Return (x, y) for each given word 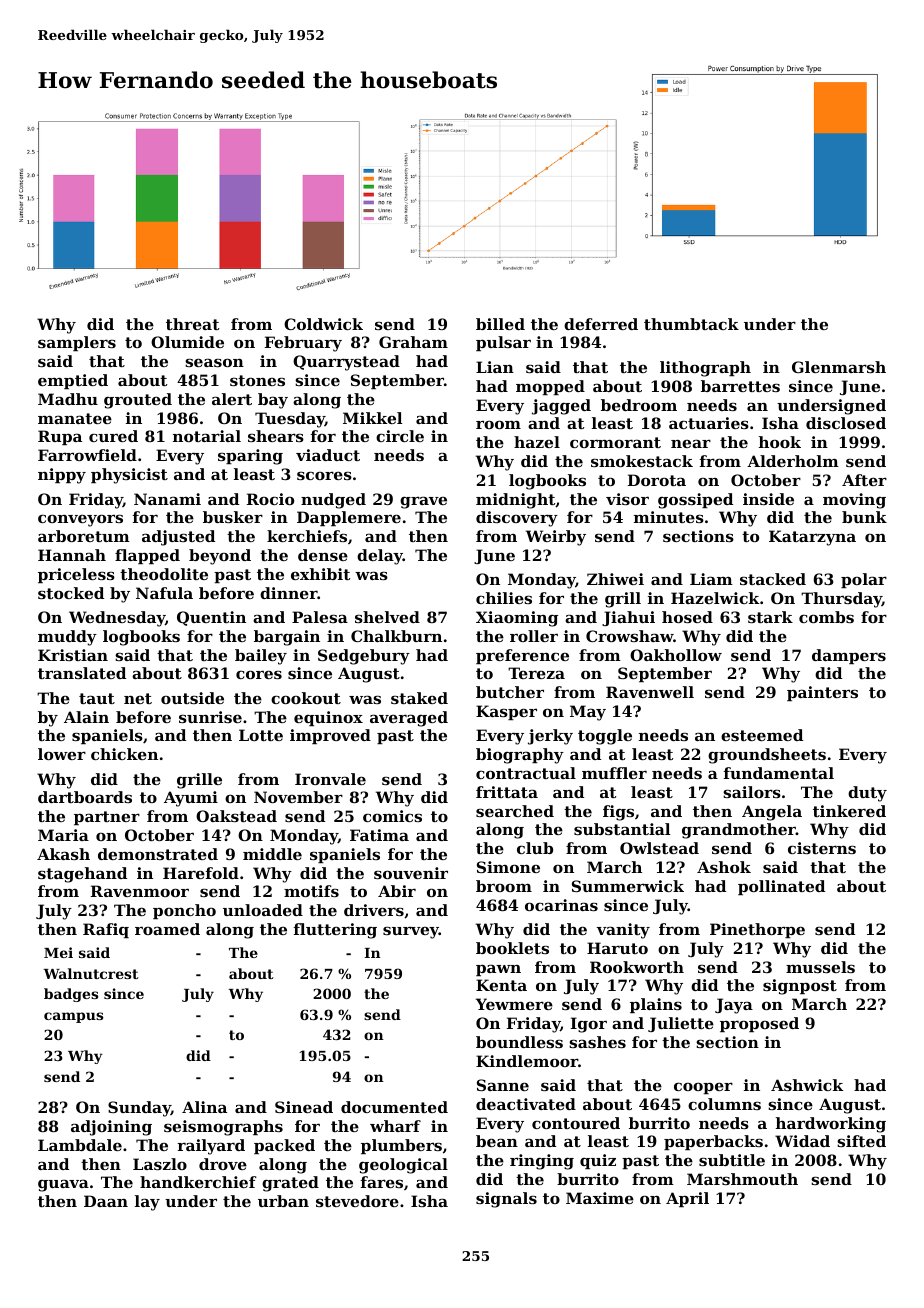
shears (276, 436)
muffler (614, 773)
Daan (106, 1201)
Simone (508, 867)
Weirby (556, 538)
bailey (261, 657)
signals (506, 1200)
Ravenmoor (140, 891)
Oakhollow (676, 655)
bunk (864, 517)
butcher (510, 692)
